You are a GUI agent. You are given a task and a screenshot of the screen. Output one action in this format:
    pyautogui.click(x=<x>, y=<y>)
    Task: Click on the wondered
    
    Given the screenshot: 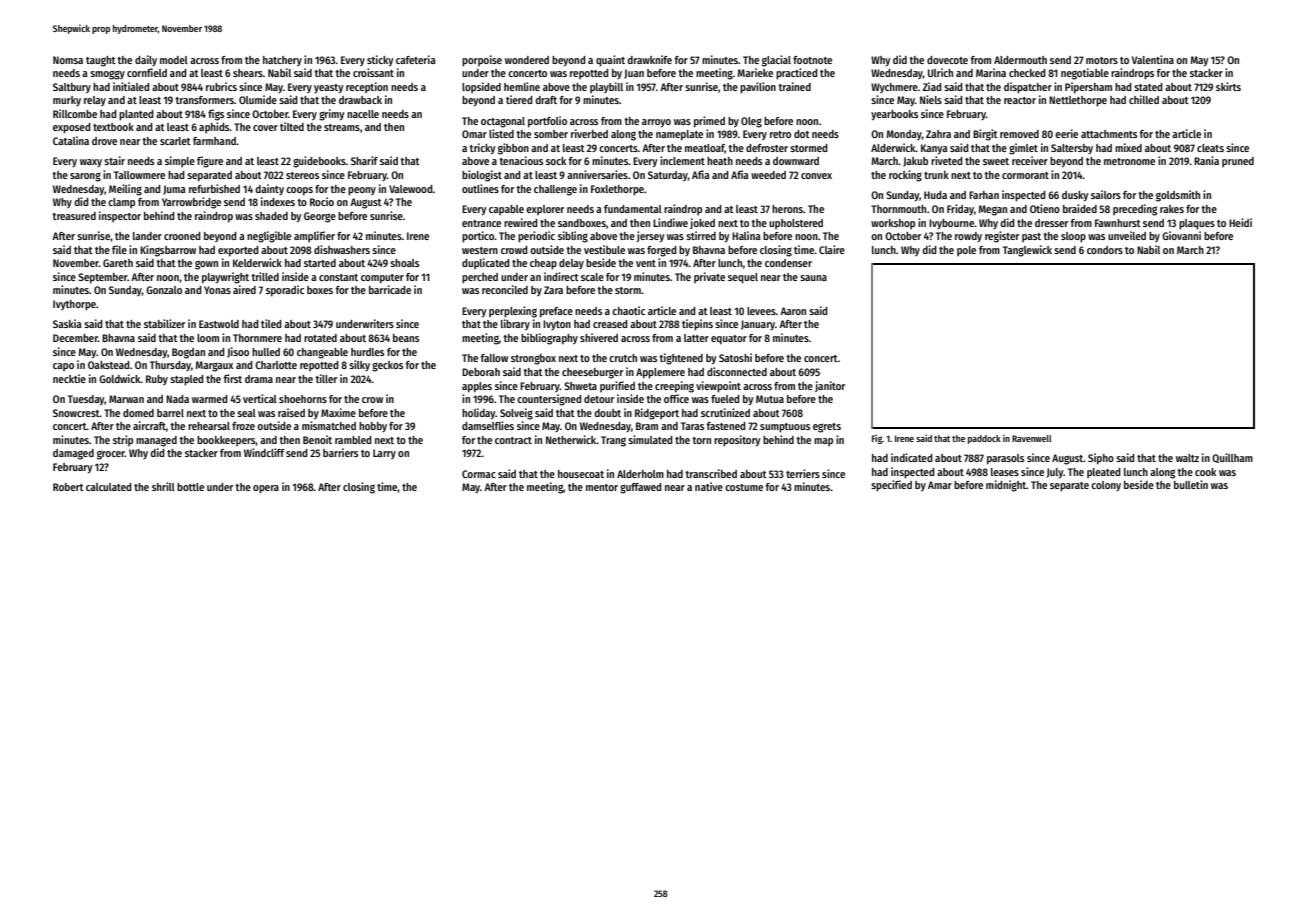 What is the action you would take?
    pyautogui.click(x=527, y=60)
